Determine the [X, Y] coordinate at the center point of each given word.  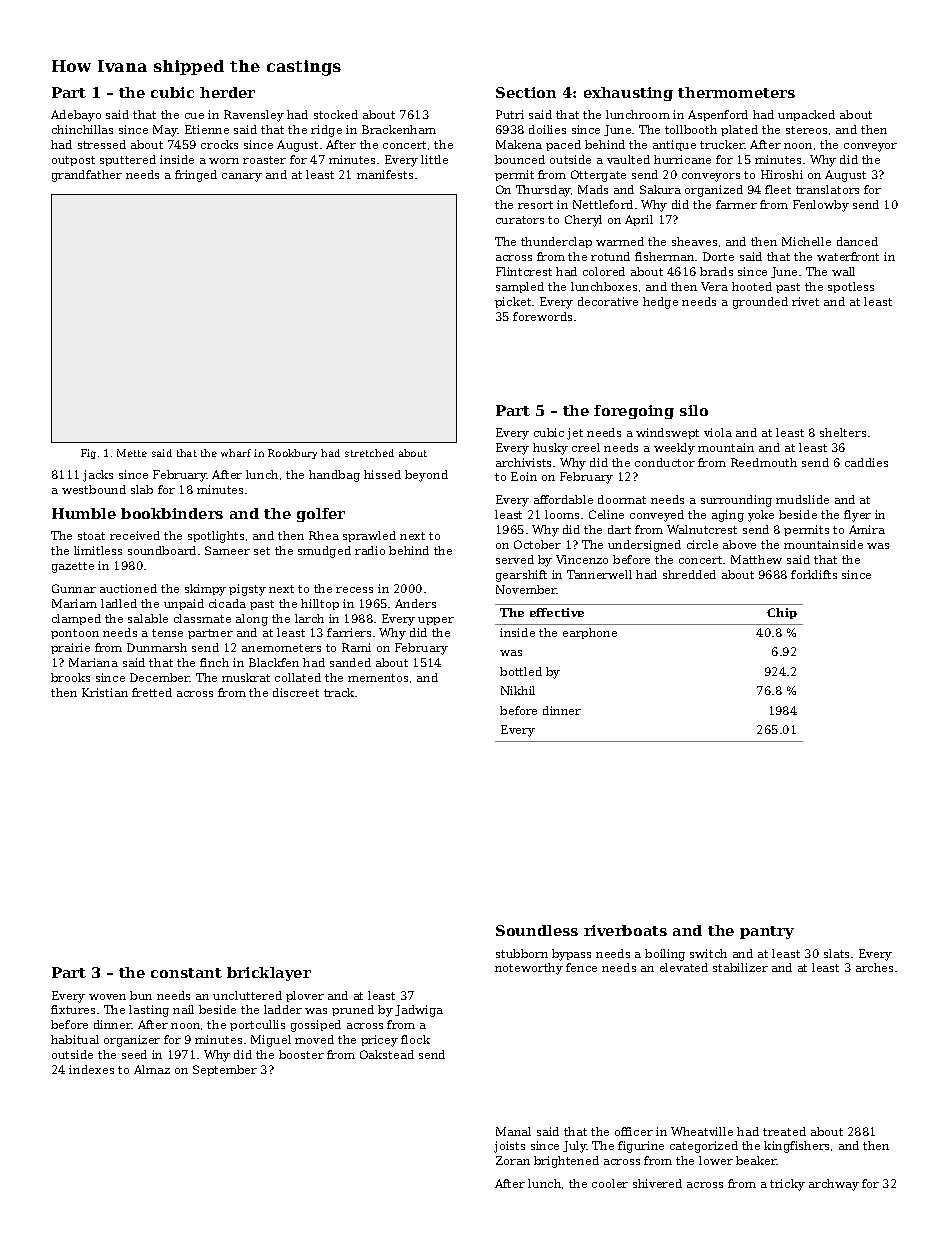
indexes [91, 1069]
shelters [843, 432]
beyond [426, 476]
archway [834, 1185]
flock [415, 1039]
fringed [196, 176]
